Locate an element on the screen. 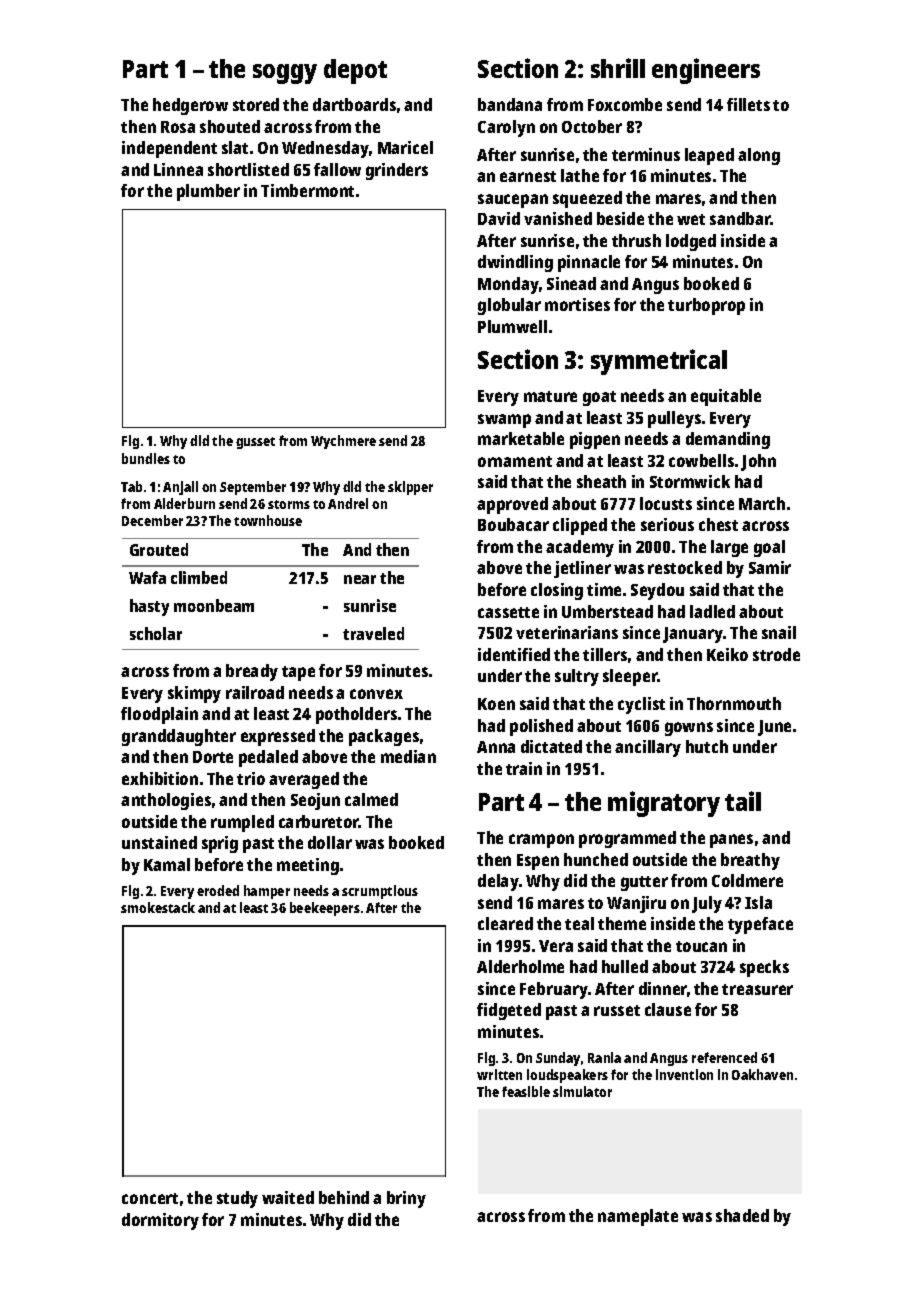 The width and height of the screenshot is (924, 1308). study is located at coordinates (237, 1199).
